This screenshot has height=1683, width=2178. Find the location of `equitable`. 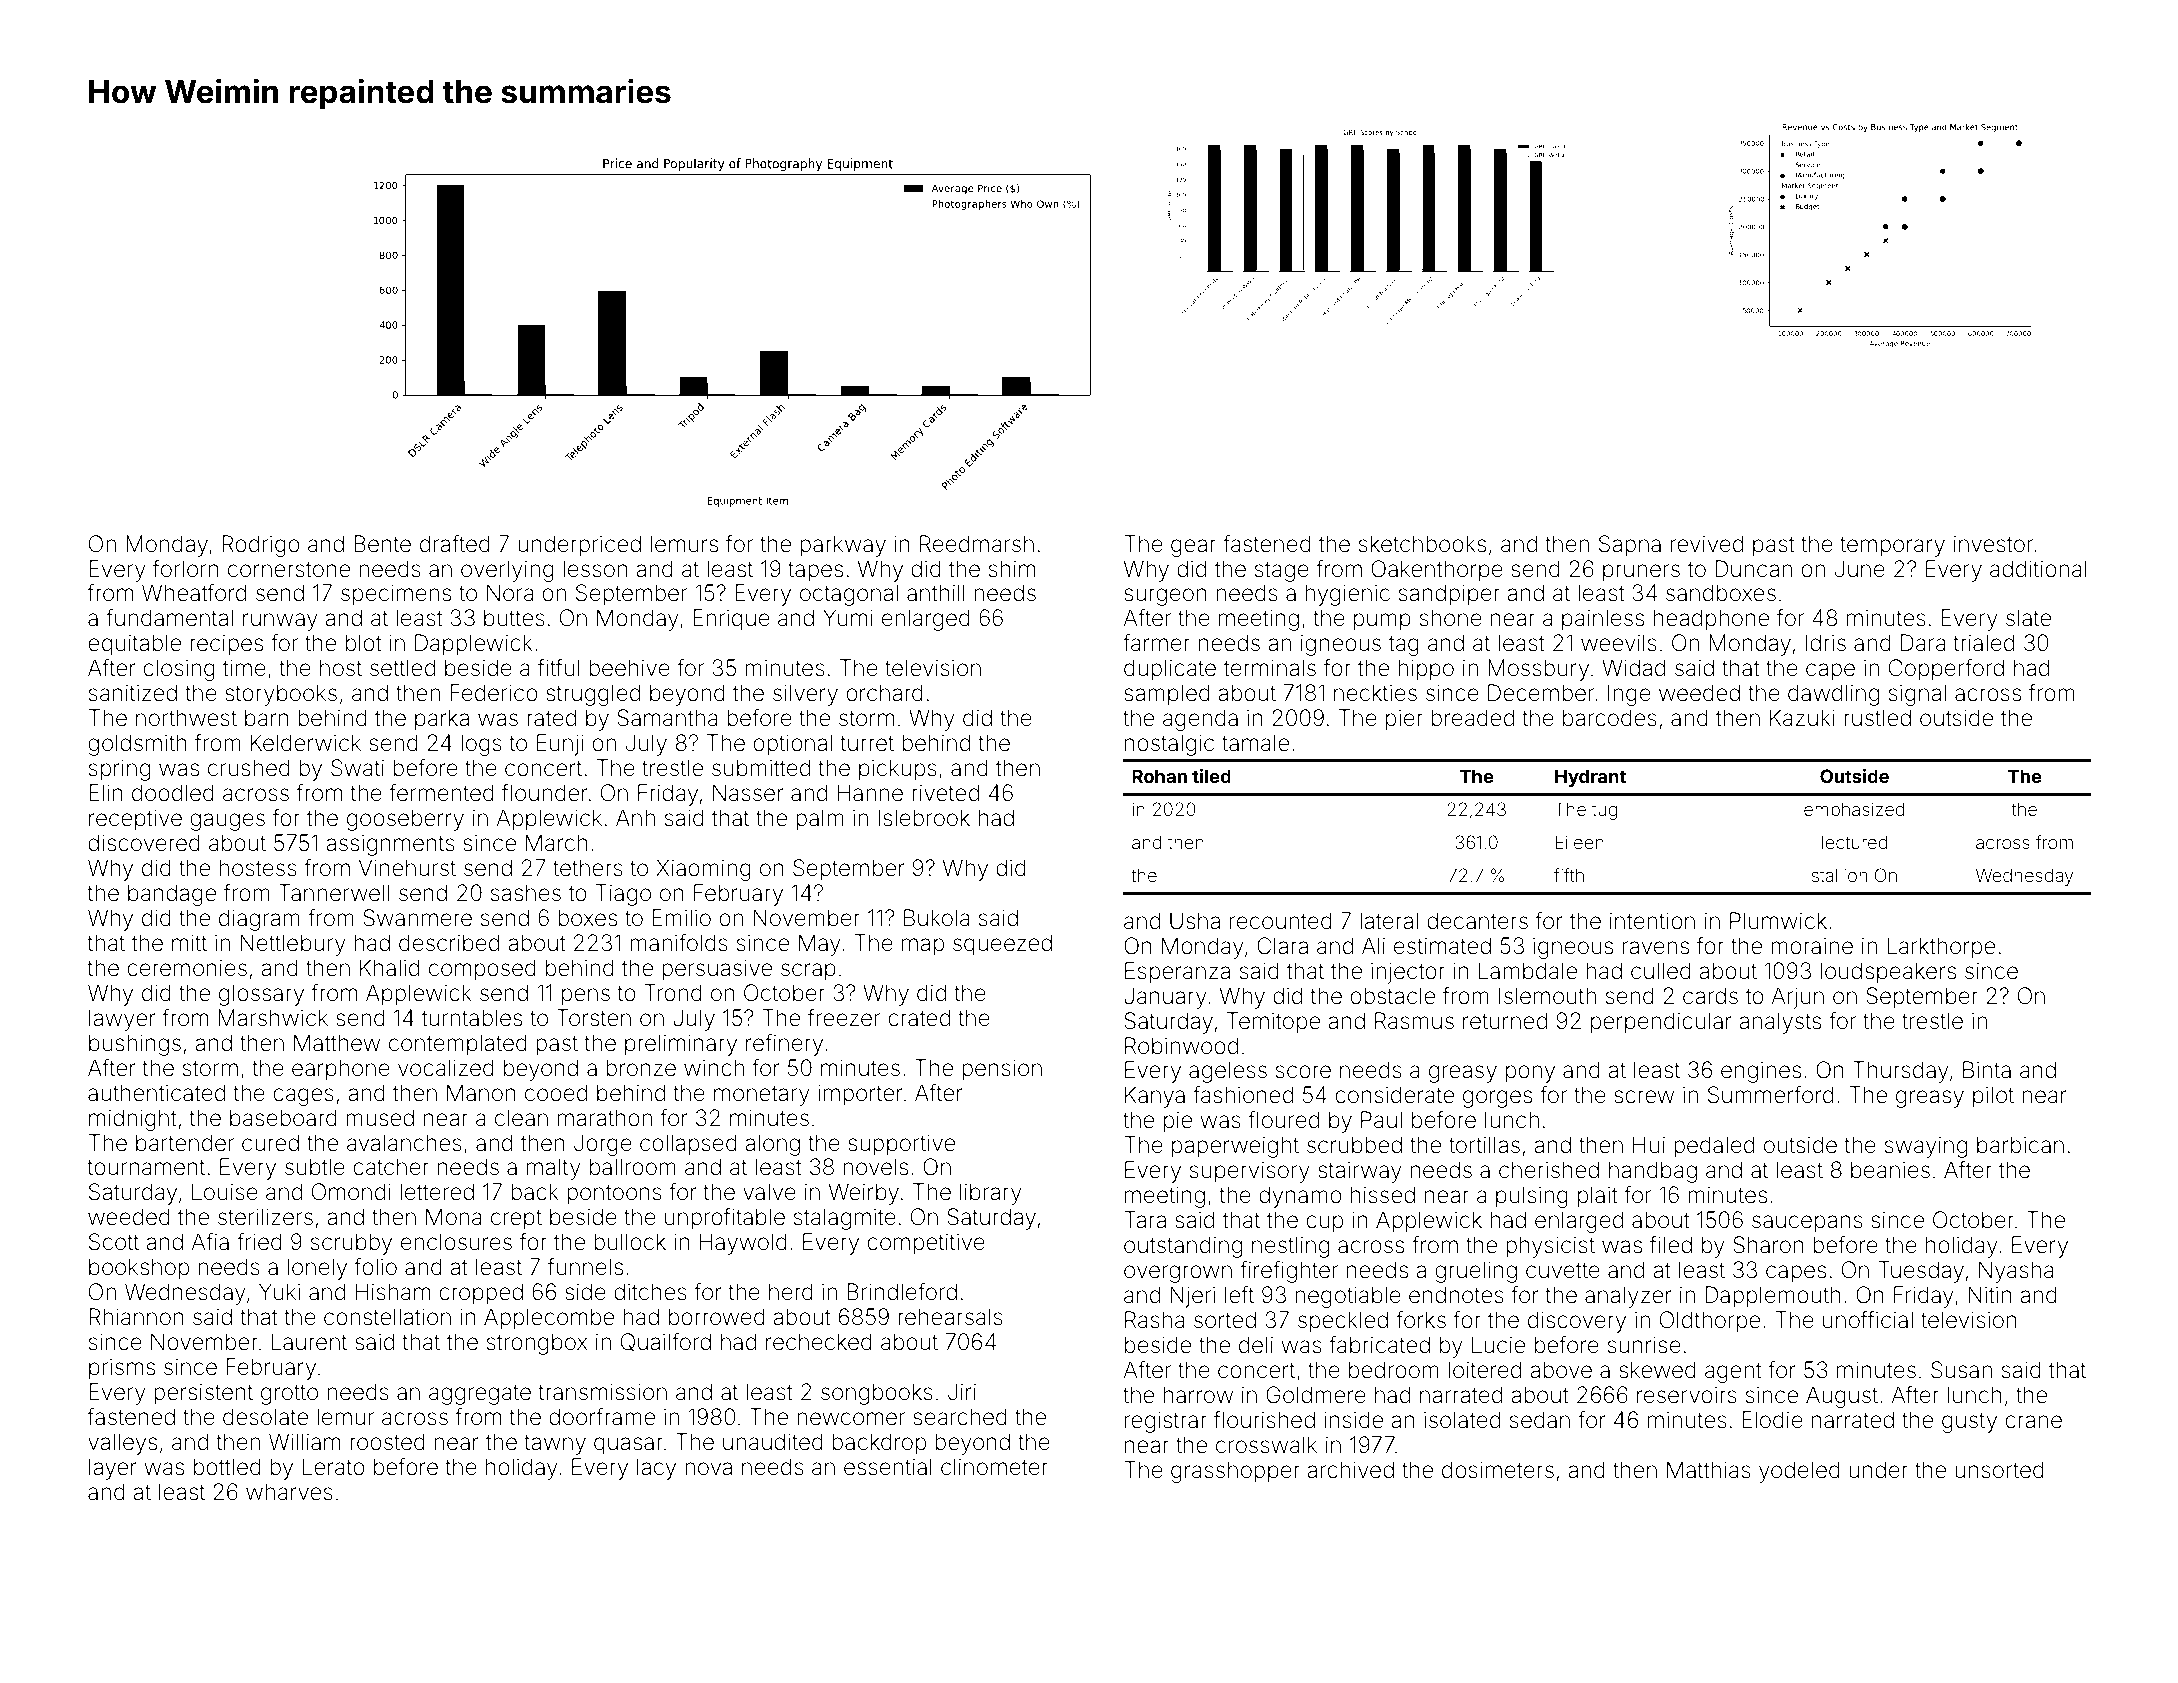

equitable is located at coordinates (134, 645).
